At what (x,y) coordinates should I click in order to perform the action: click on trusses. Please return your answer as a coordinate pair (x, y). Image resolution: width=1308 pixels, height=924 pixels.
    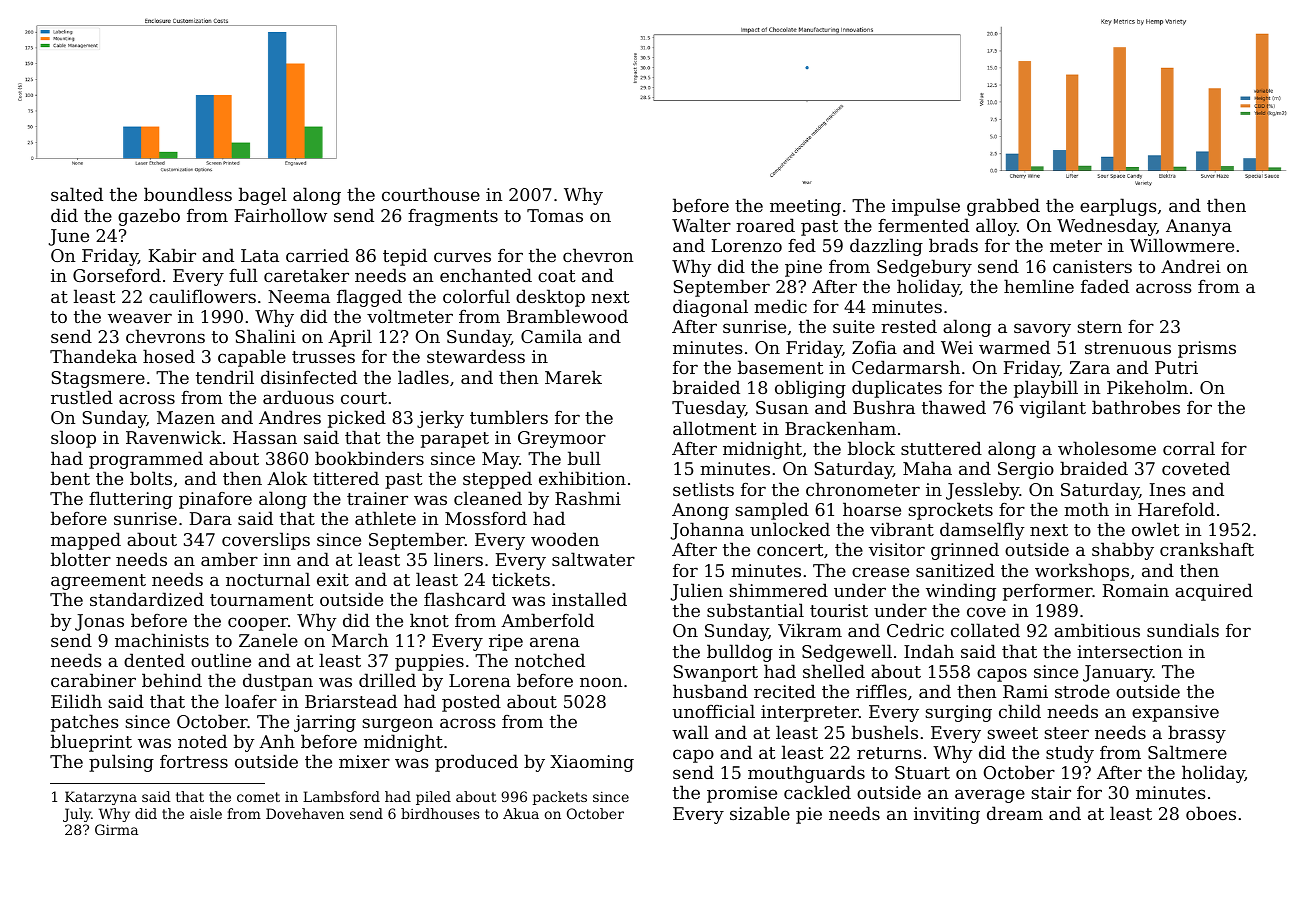
    Looking at the image, I should click on (323, 357).
